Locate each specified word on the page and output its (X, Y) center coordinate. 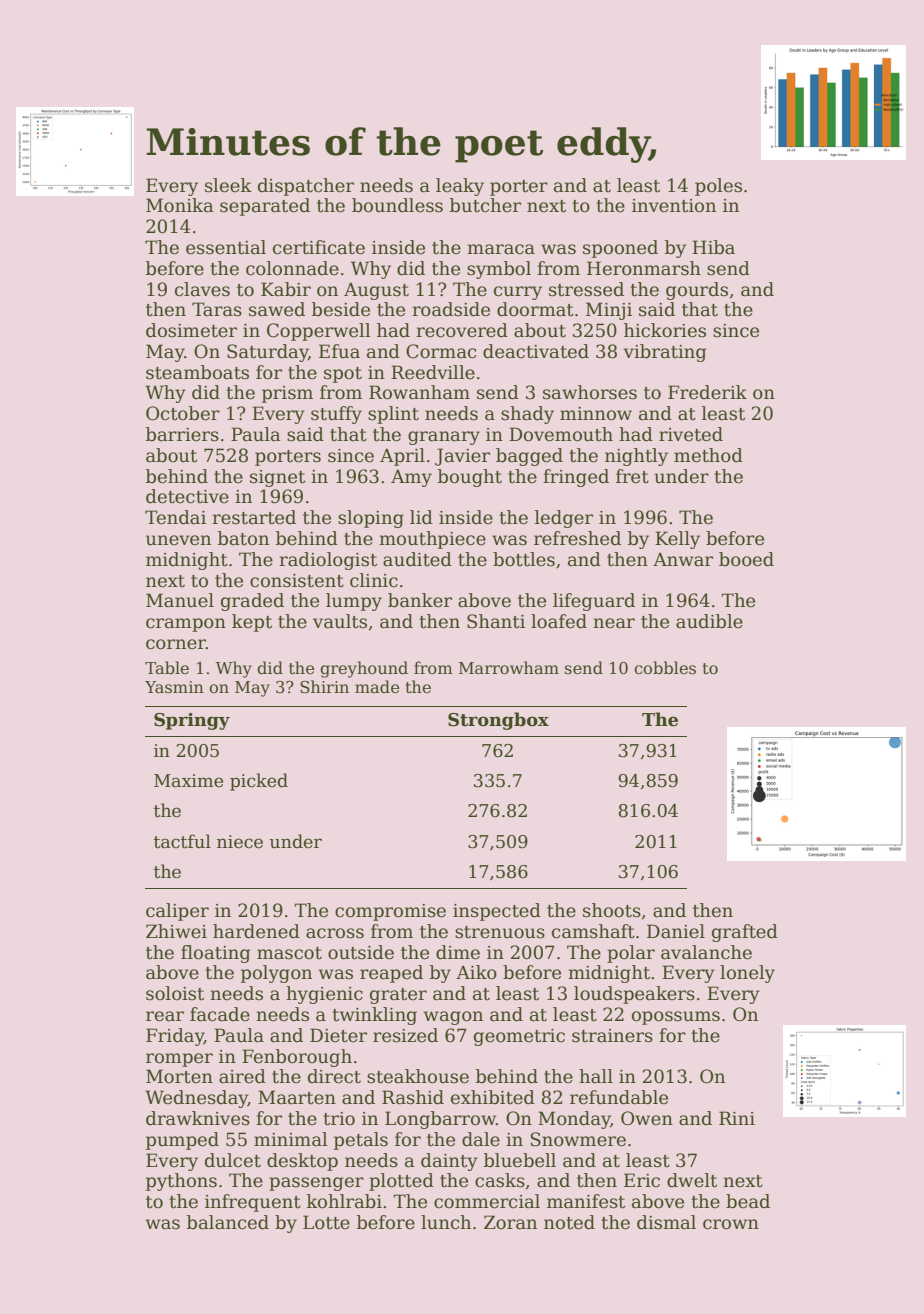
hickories (665, 330)
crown (731, 1224)
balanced (228, 1222)
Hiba (713, 247)
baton (243, 538)
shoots (612, 910)
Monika (180, 205)
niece (240, 842)
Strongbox (498, 721)
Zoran (510, 1222)
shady (527, 415)
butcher (485, 205)
